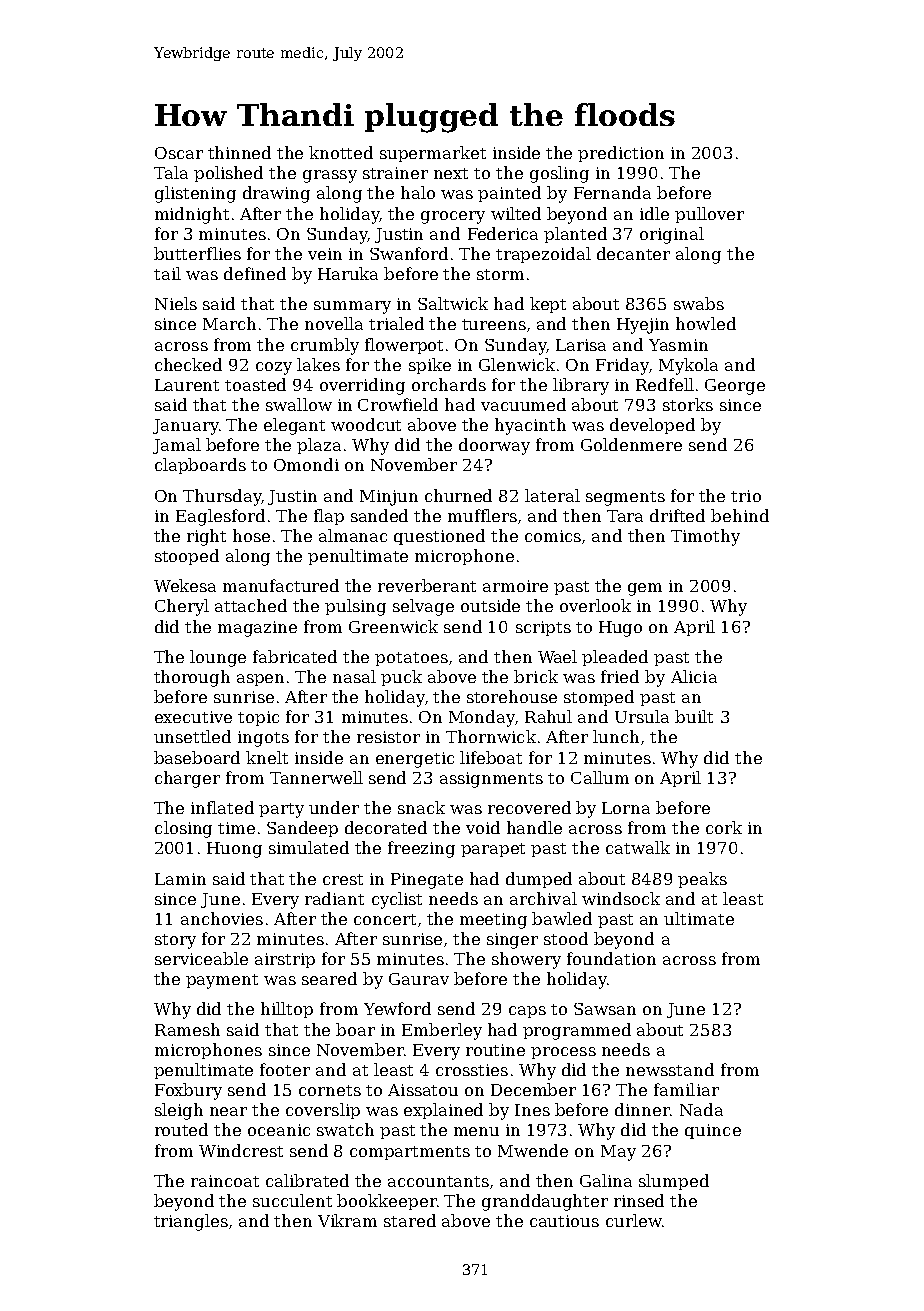  I want to click on grassy, so click(330, 176).
